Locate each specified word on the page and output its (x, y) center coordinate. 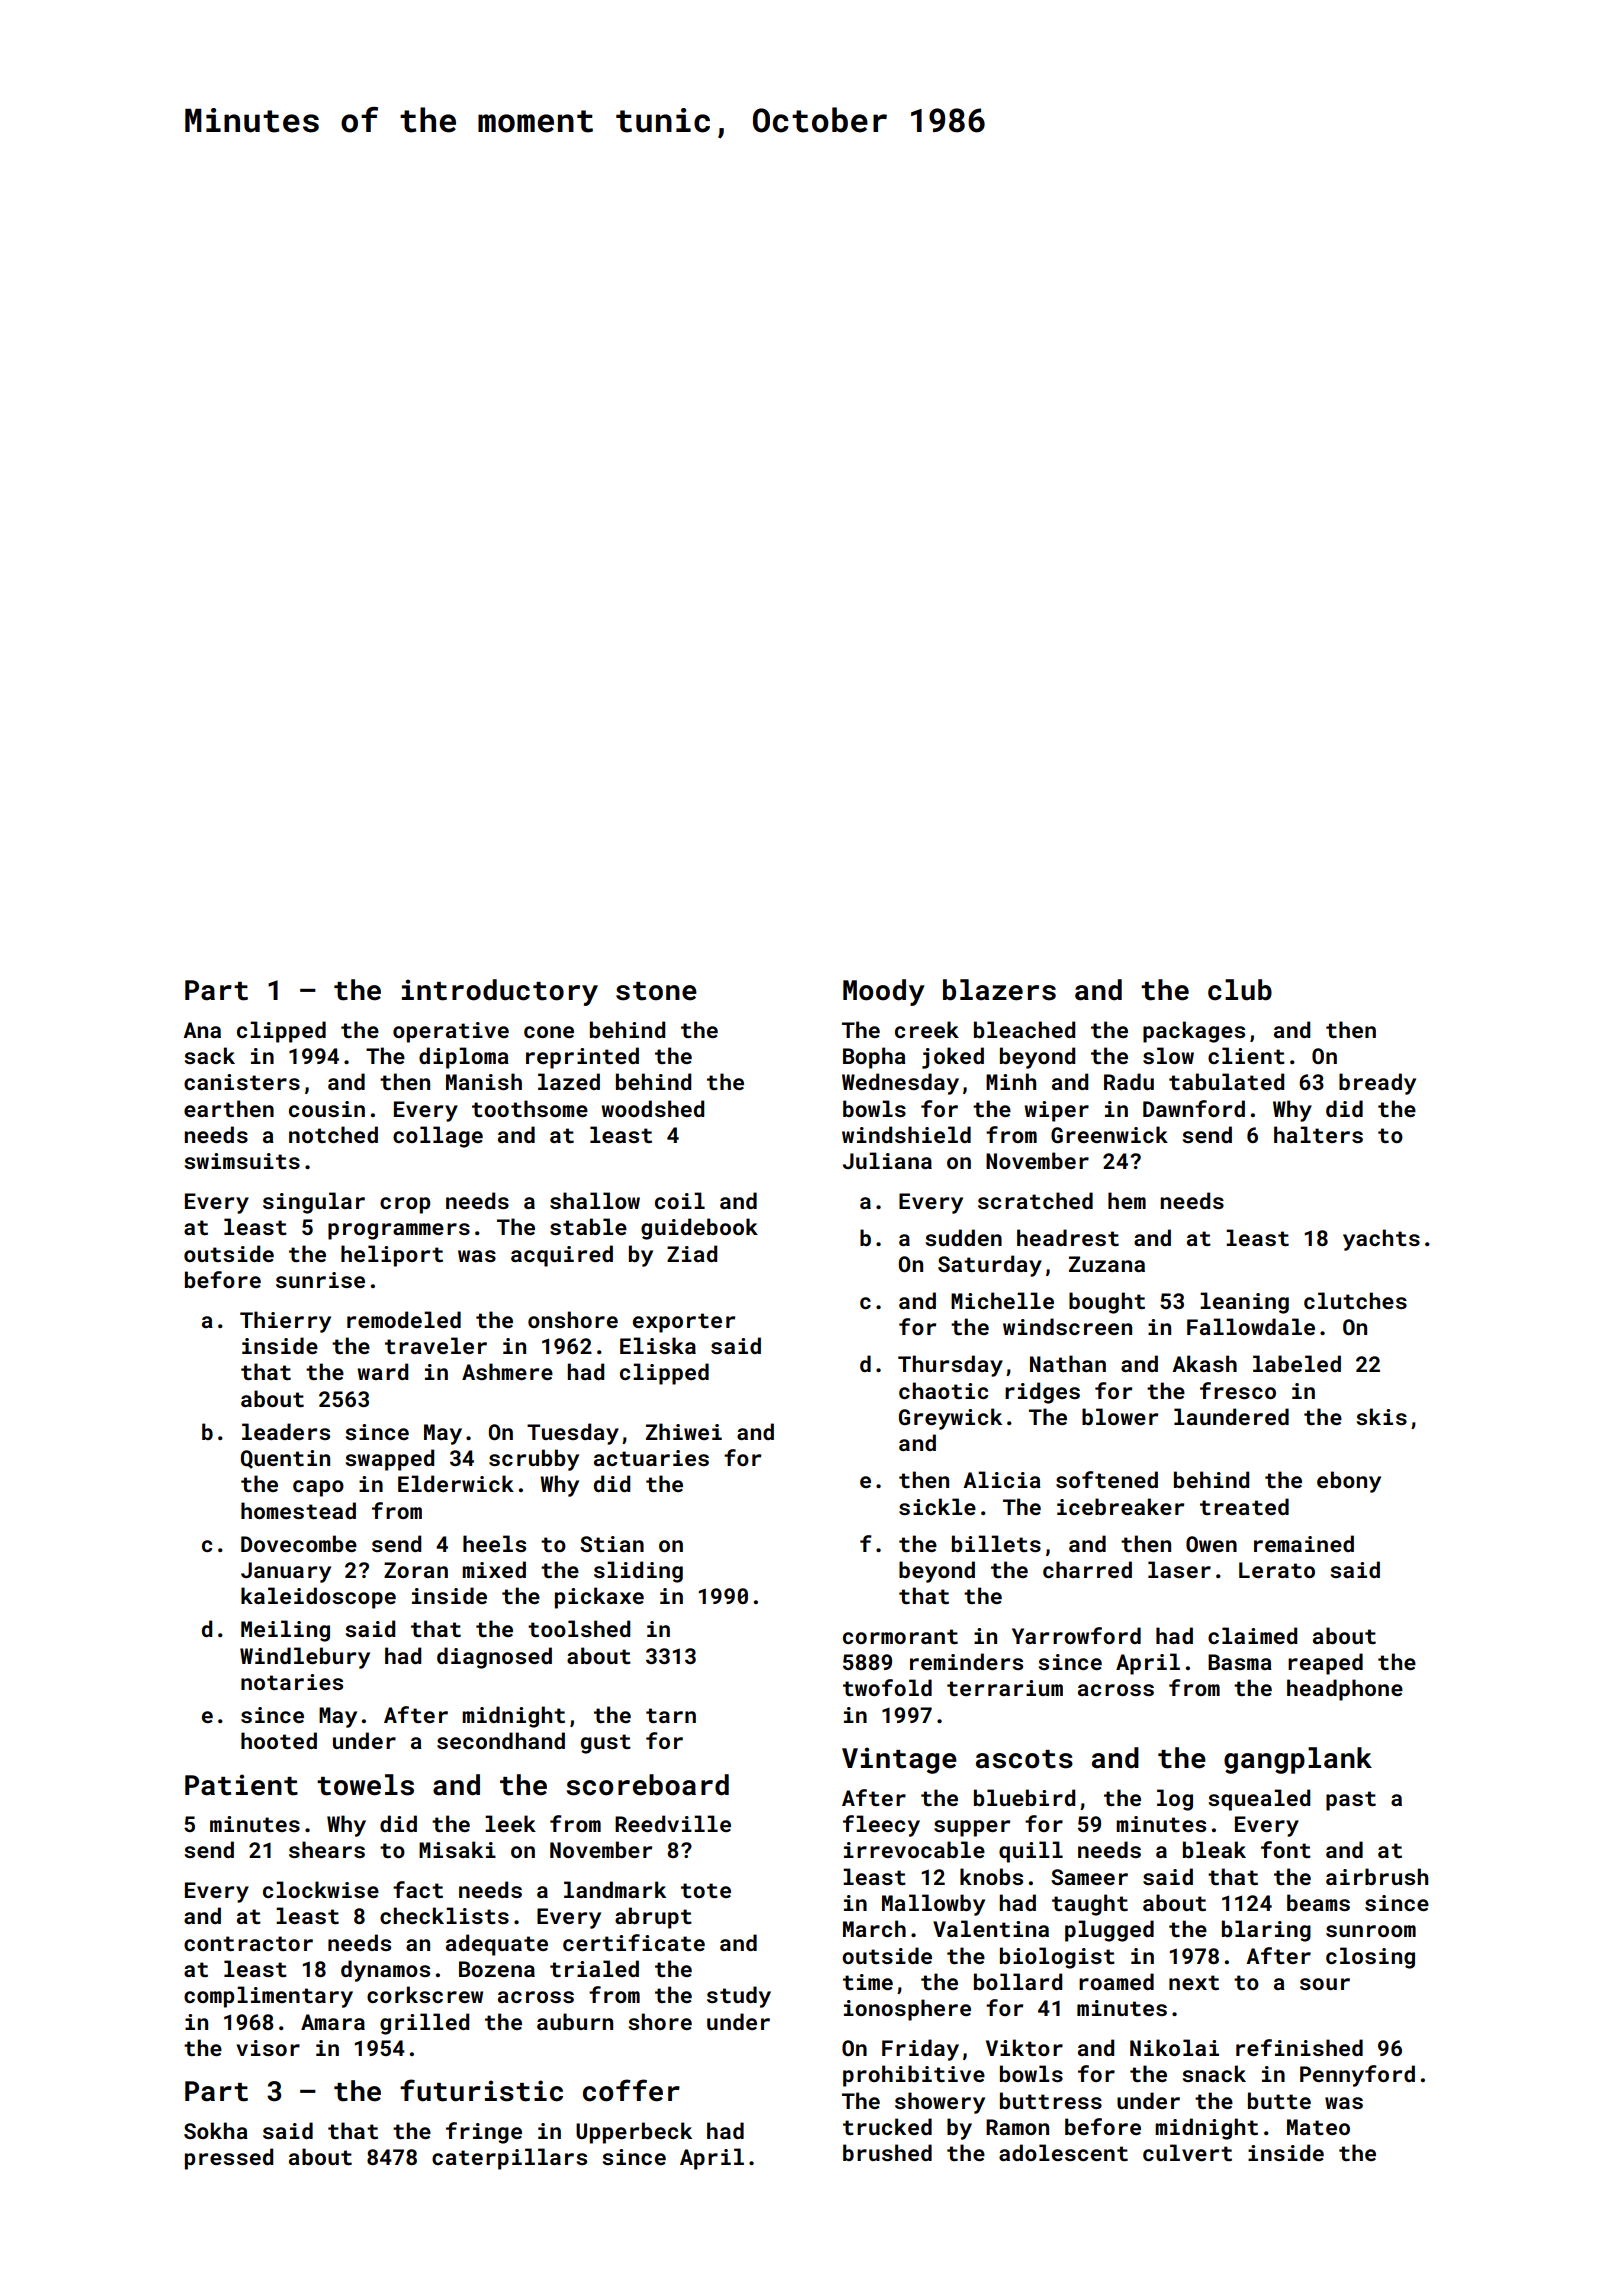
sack (209, 1055)
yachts (1381, 1240)
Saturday (990, 1266)
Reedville (673, 1823)
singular (314, 1203)
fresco (1238, 1390)
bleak (1214, 1849)
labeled (1297, 1363)
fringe (484, 2133)
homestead (298, 1510)
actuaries (651, 1458)
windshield (906, 1134)
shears (327, 1849)
